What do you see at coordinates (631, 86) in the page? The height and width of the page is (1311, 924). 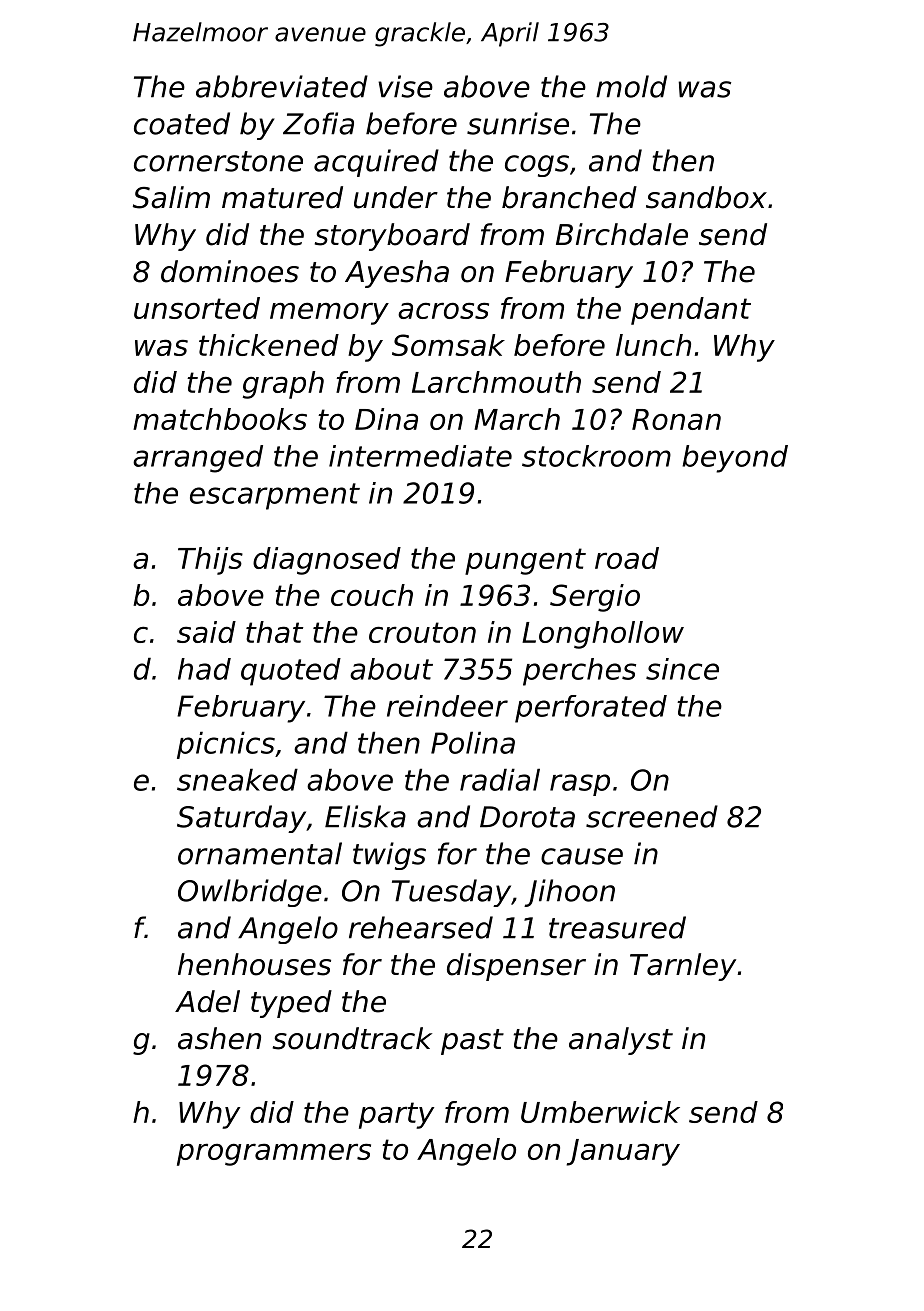 I see `mold` at bounding box center [631, 86].
